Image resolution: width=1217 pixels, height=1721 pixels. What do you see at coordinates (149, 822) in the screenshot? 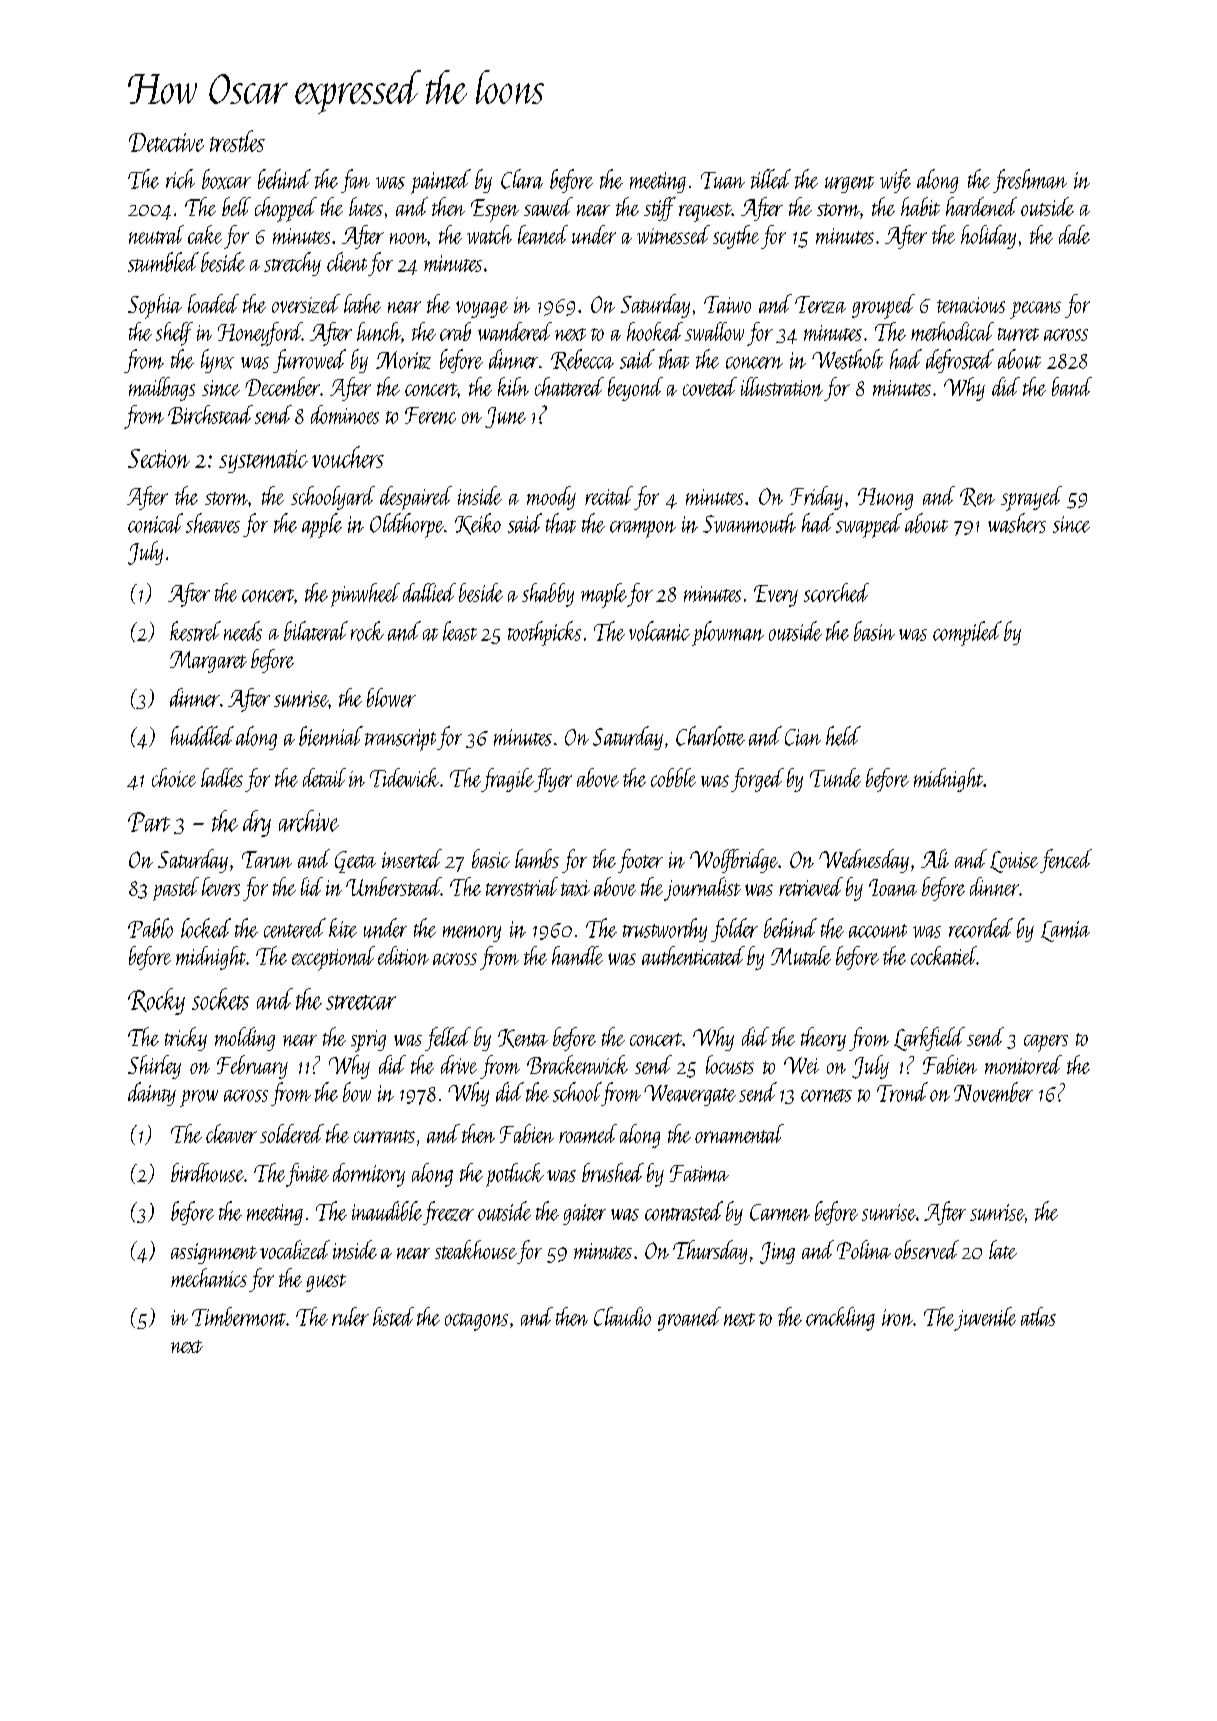
I see `Part` at bounding box center [149, 822].
